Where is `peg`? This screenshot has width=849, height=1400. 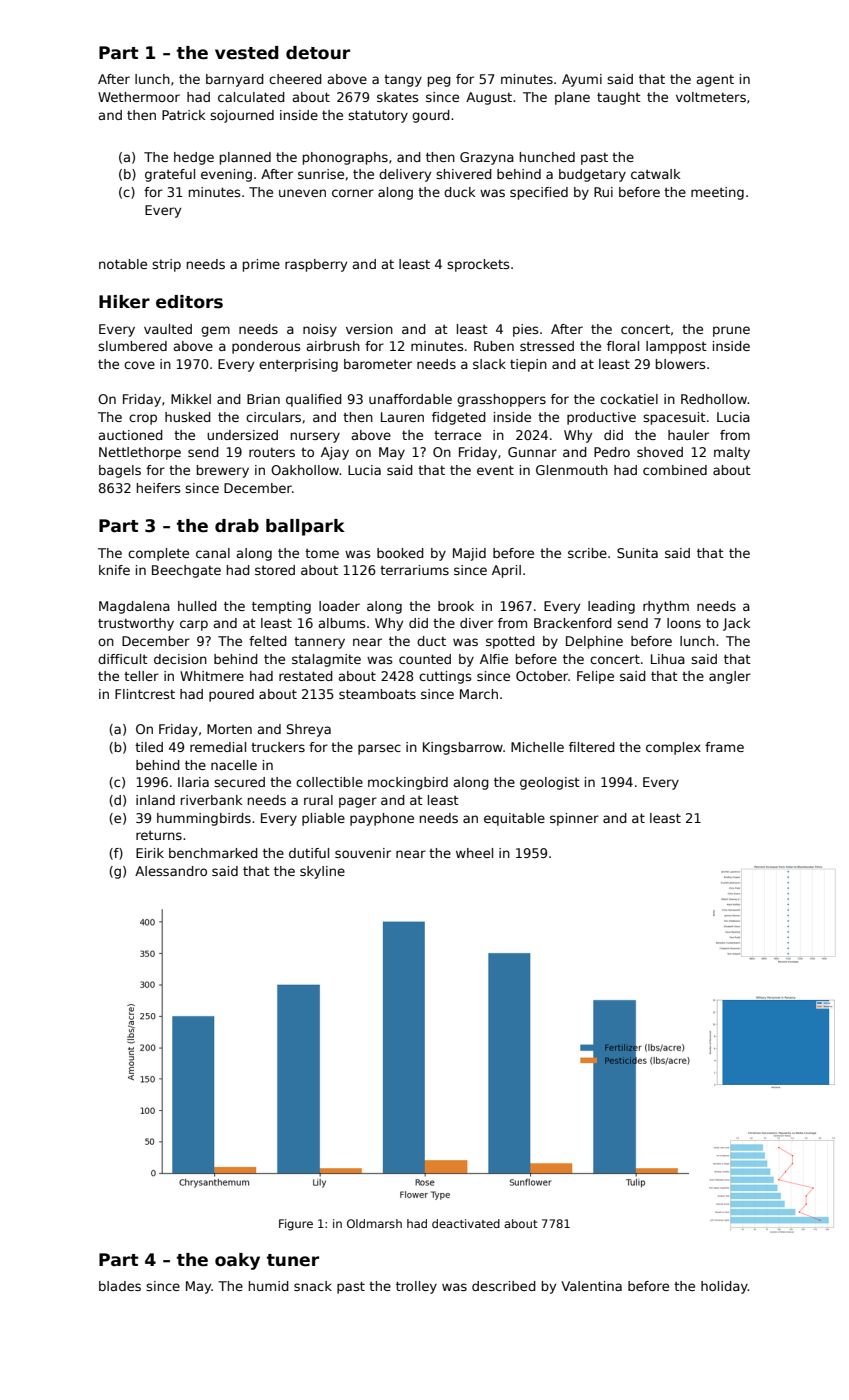 peg is located at coordinates (439, 81).
